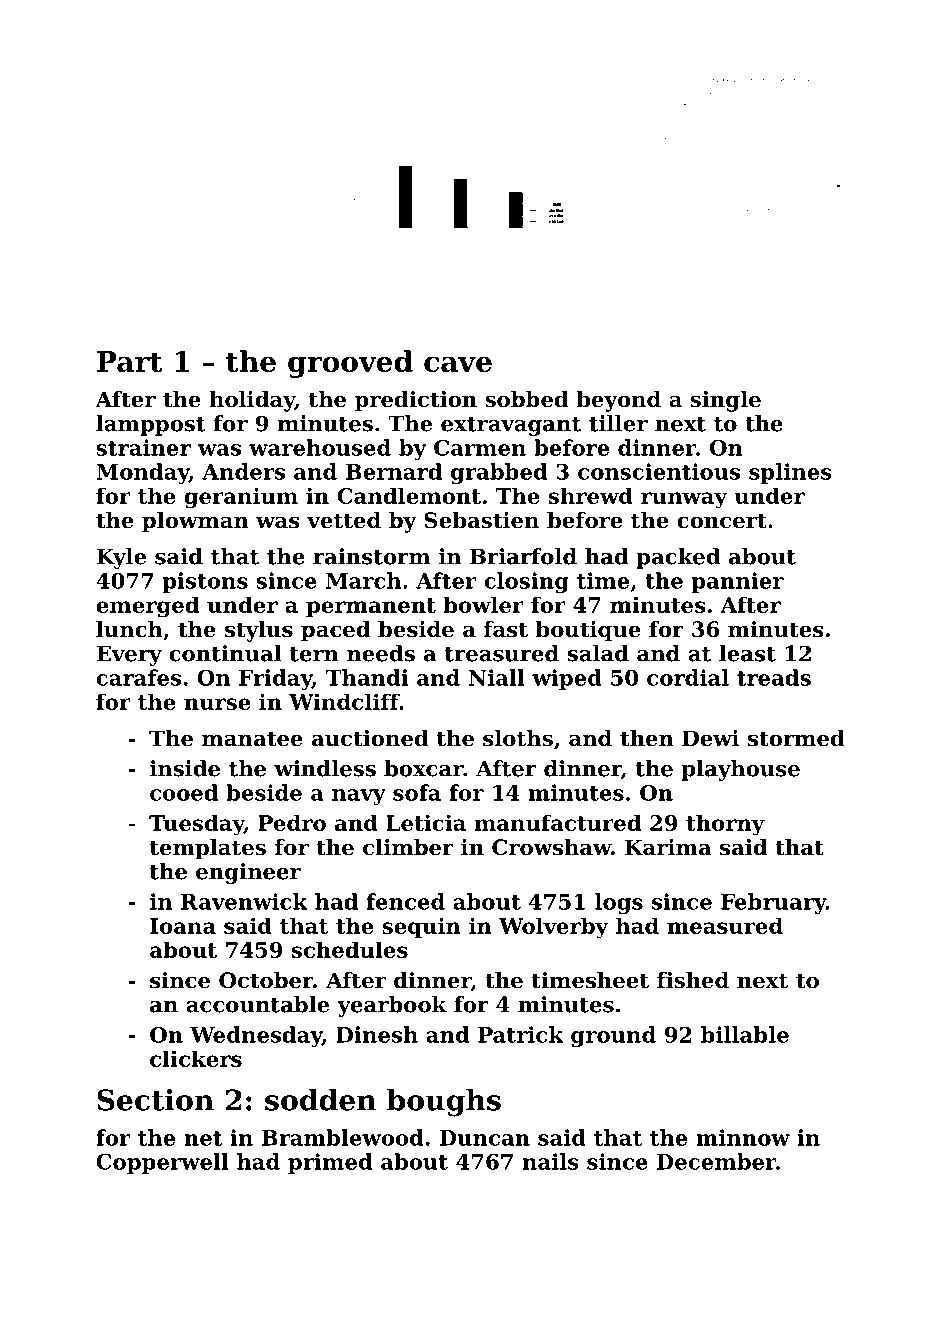  I want to click on holiday, so click(252, 401).
